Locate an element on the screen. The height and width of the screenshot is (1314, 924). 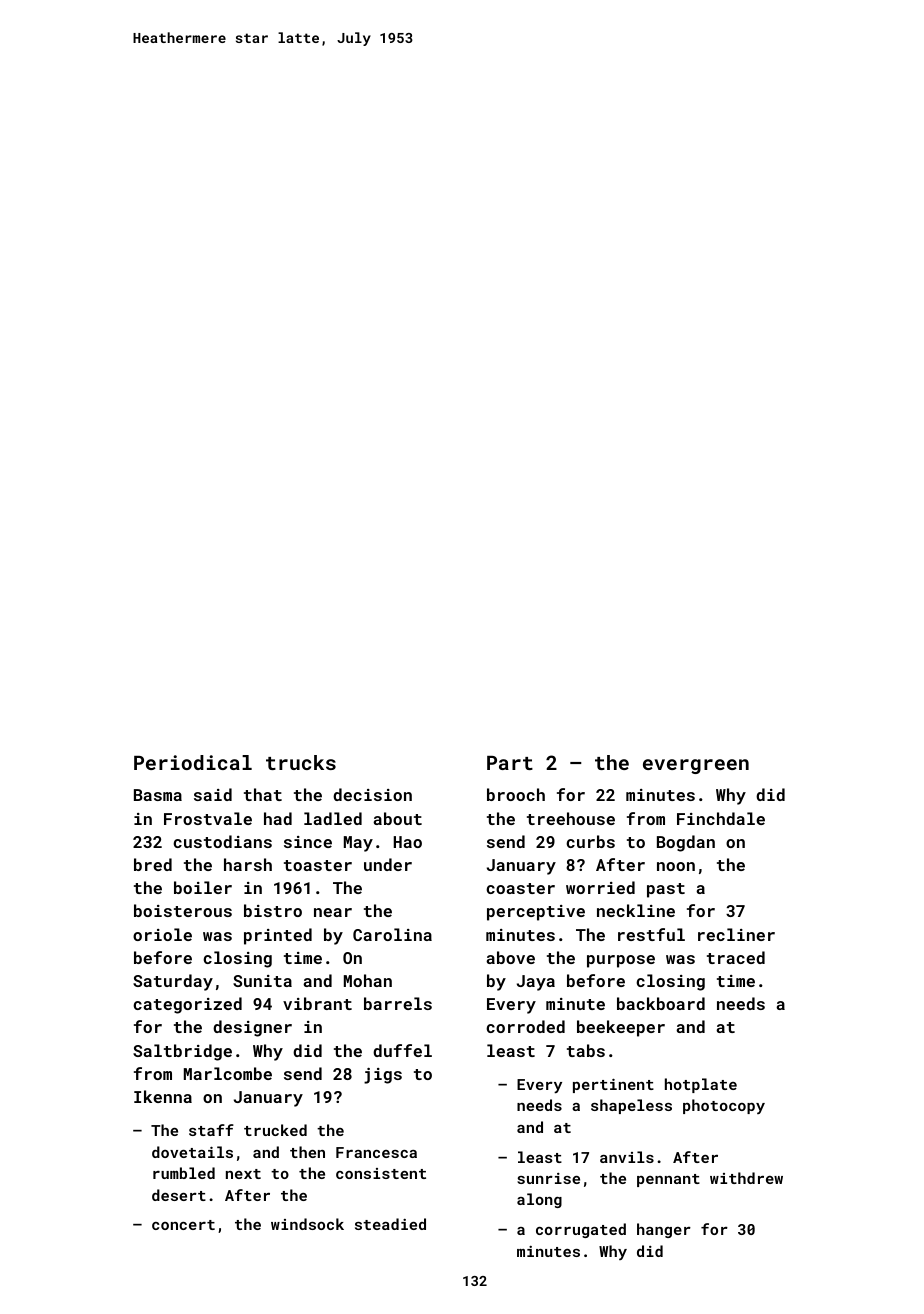
windsock is located at coordinates (307, 1224).
